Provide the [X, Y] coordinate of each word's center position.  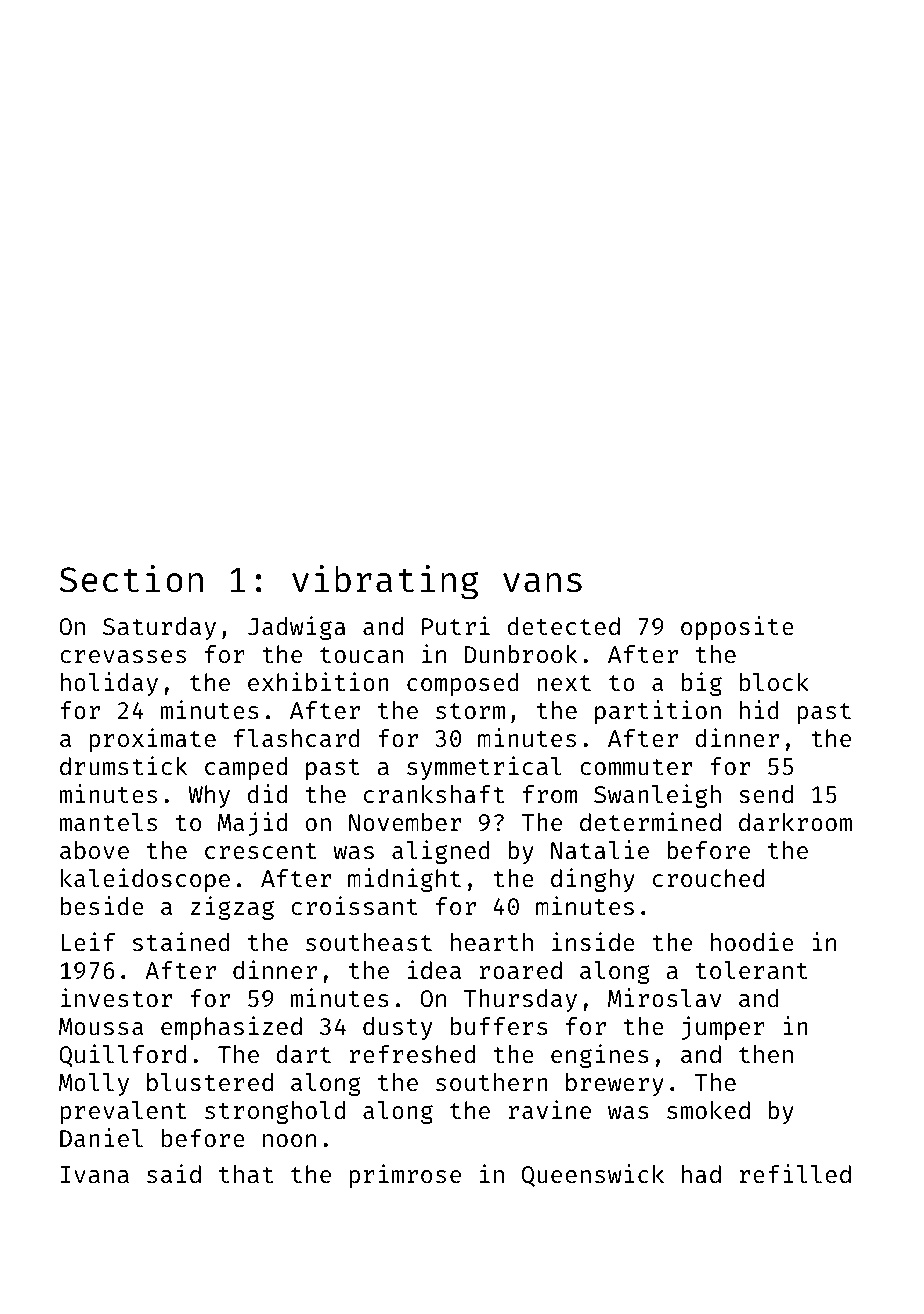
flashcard [297, 738]
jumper [723, 1028]
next [564, 683]
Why [209, 796]
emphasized [231, 1028]
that [246, 1174]
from [550, 794]
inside [593, 941]
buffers [499, 1026]
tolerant [752, 970]
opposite [737, 628]
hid [759, 709]
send [766, 794]
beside [102, 905]
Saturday [159, 628]
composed [463, 684]
